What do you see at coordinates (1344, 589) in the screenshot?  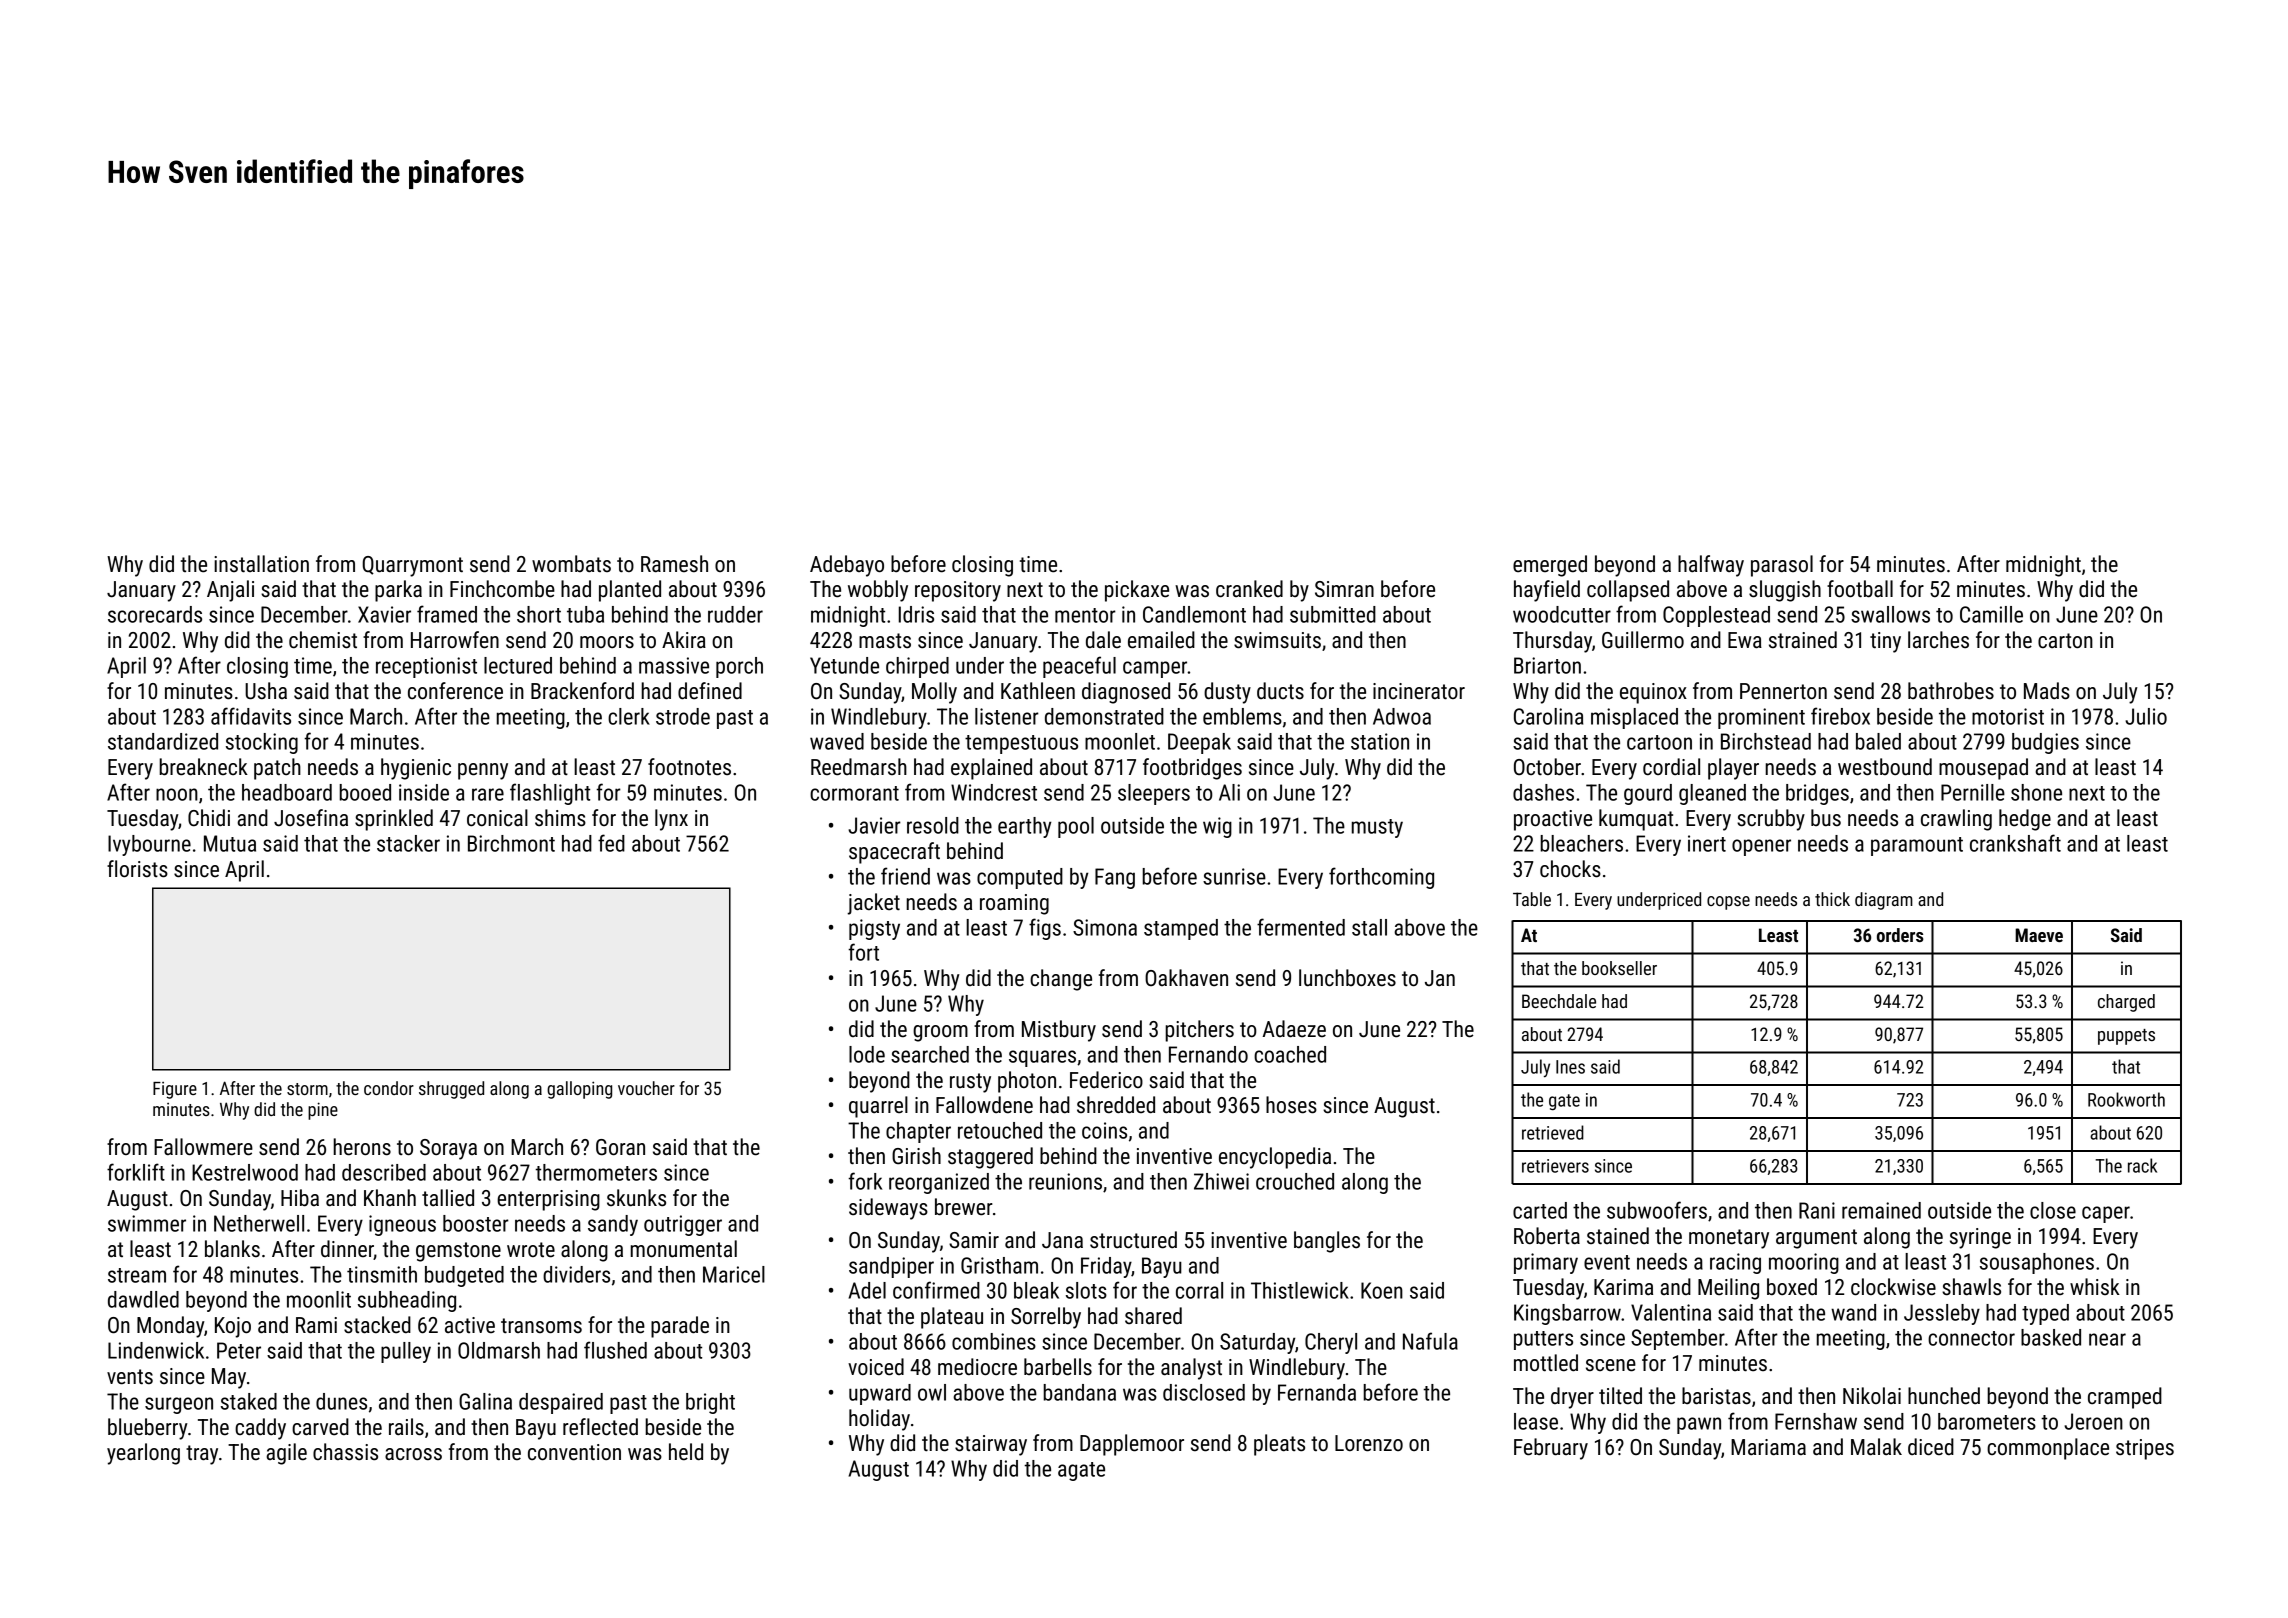 I see `Simran` at bounding box center [1344, 589].
